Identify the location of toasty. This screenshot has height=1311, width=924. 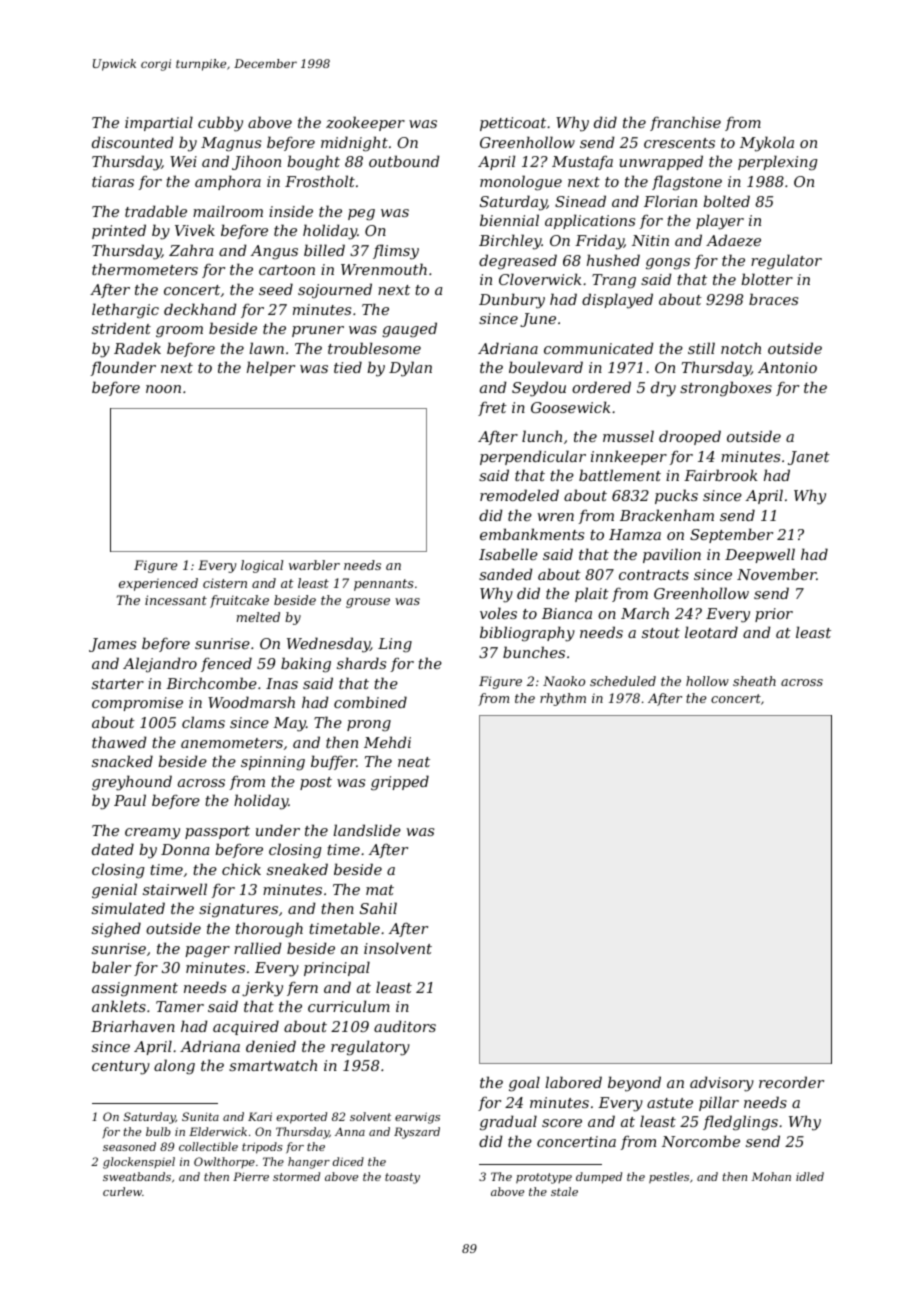
(402, 1178).
